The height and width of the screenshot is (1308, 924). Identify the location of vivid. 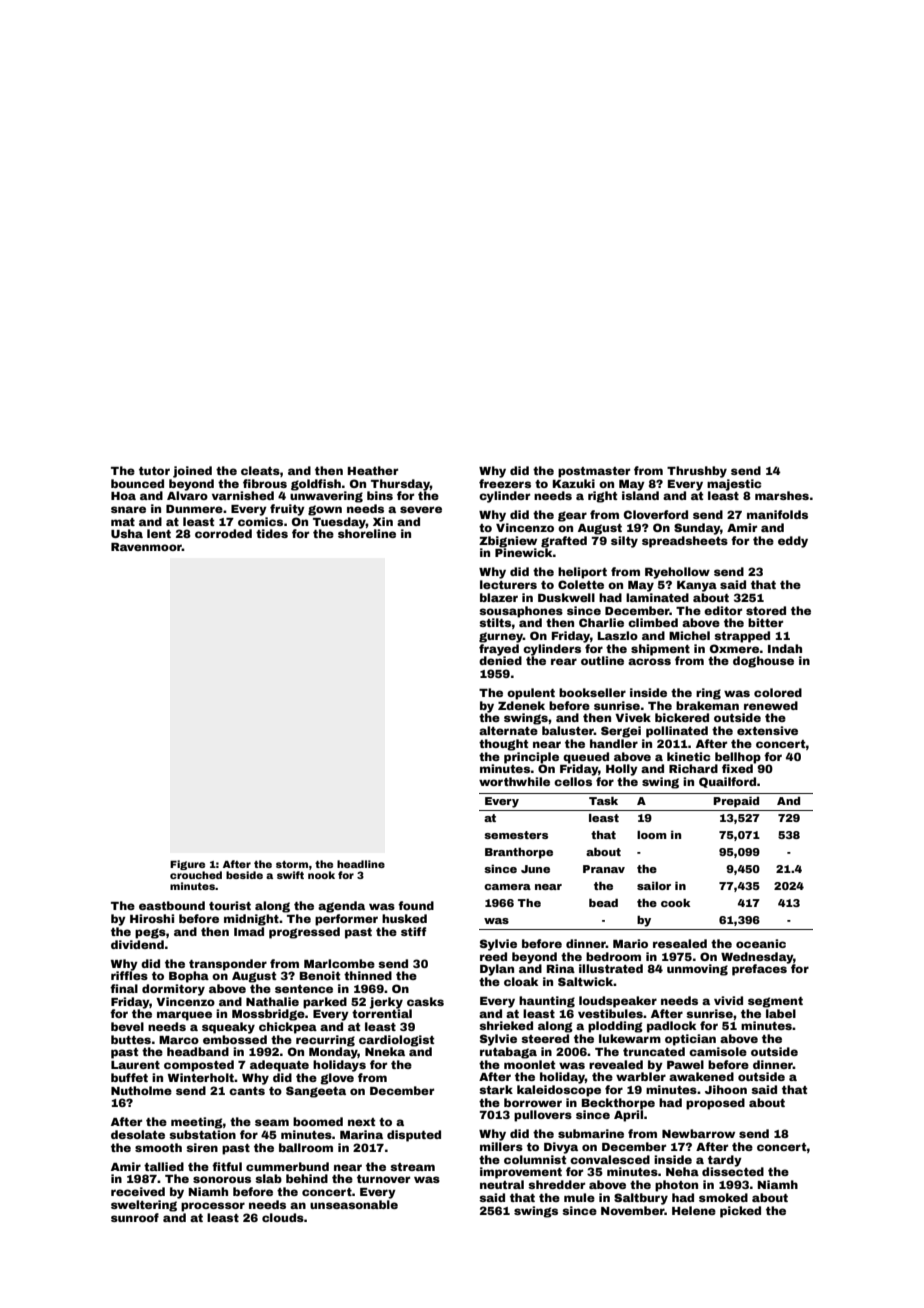
(728, 1000).
